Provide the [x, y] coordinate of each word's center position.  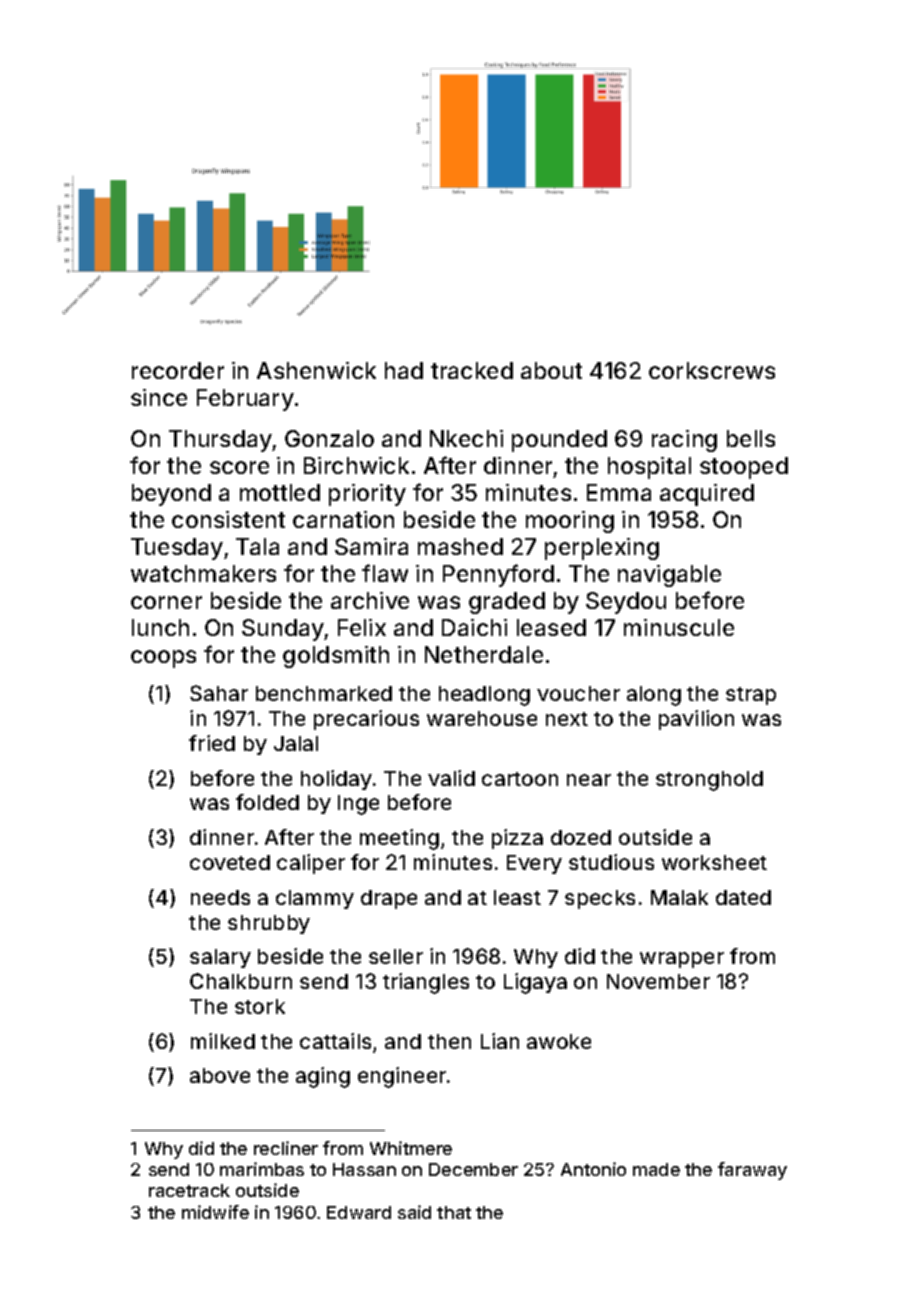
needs [220, 897]
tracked [472, 370]
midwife [215, 1212]
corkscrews [712, 370]
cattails [335, 1041]
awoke [559, 1041]
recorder [178, 370]
